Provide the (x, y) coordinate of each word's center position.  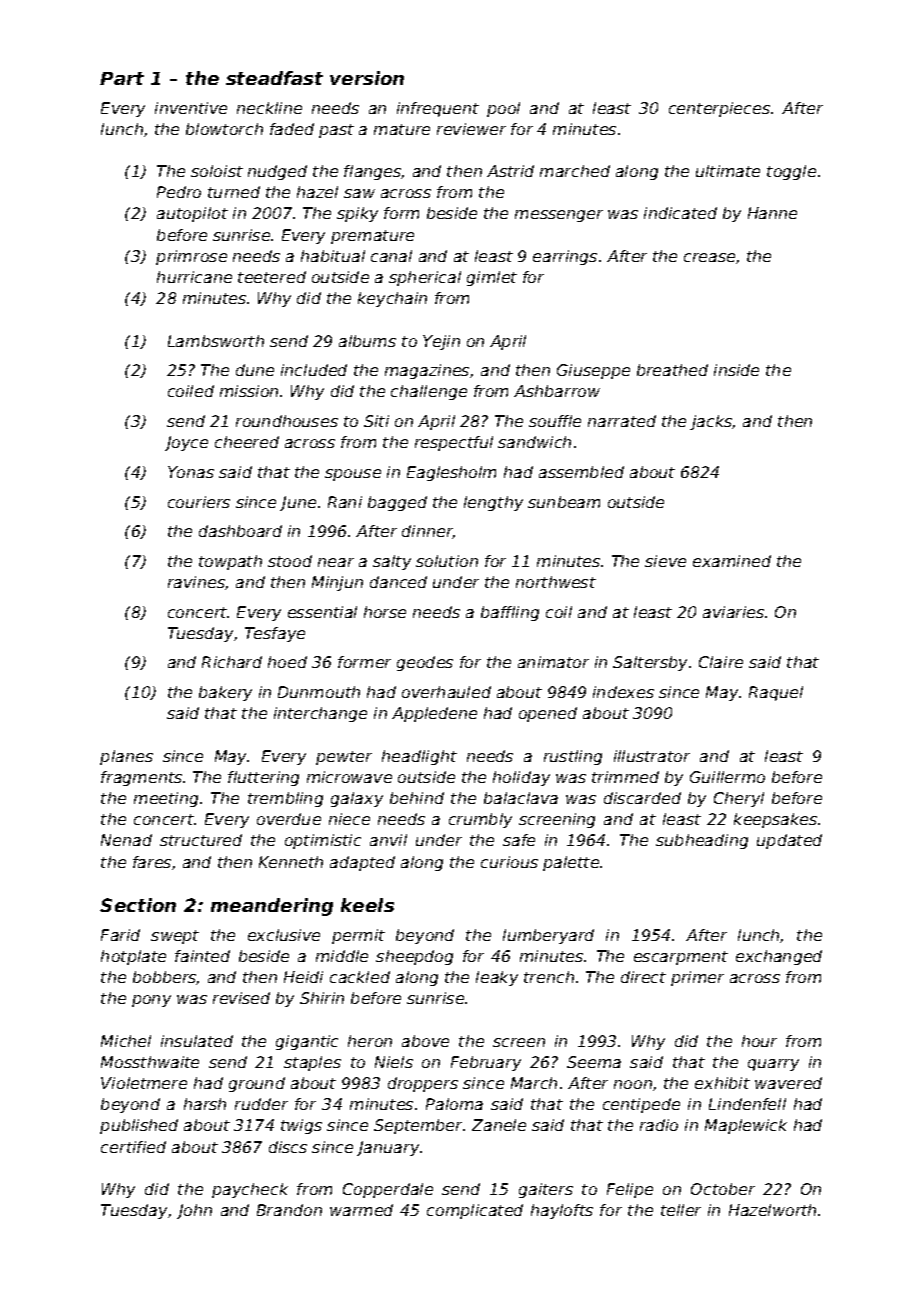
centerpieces (719, 109)
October (723, 1189)
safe (519, 840)
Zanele (499, 1125)
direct (643, 977)
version (367, 78)
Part (122, 78)
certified (133, 1147)
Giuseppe (593, 371)
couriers (199, 502)
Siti (376, 421)
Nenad (126, 840)
